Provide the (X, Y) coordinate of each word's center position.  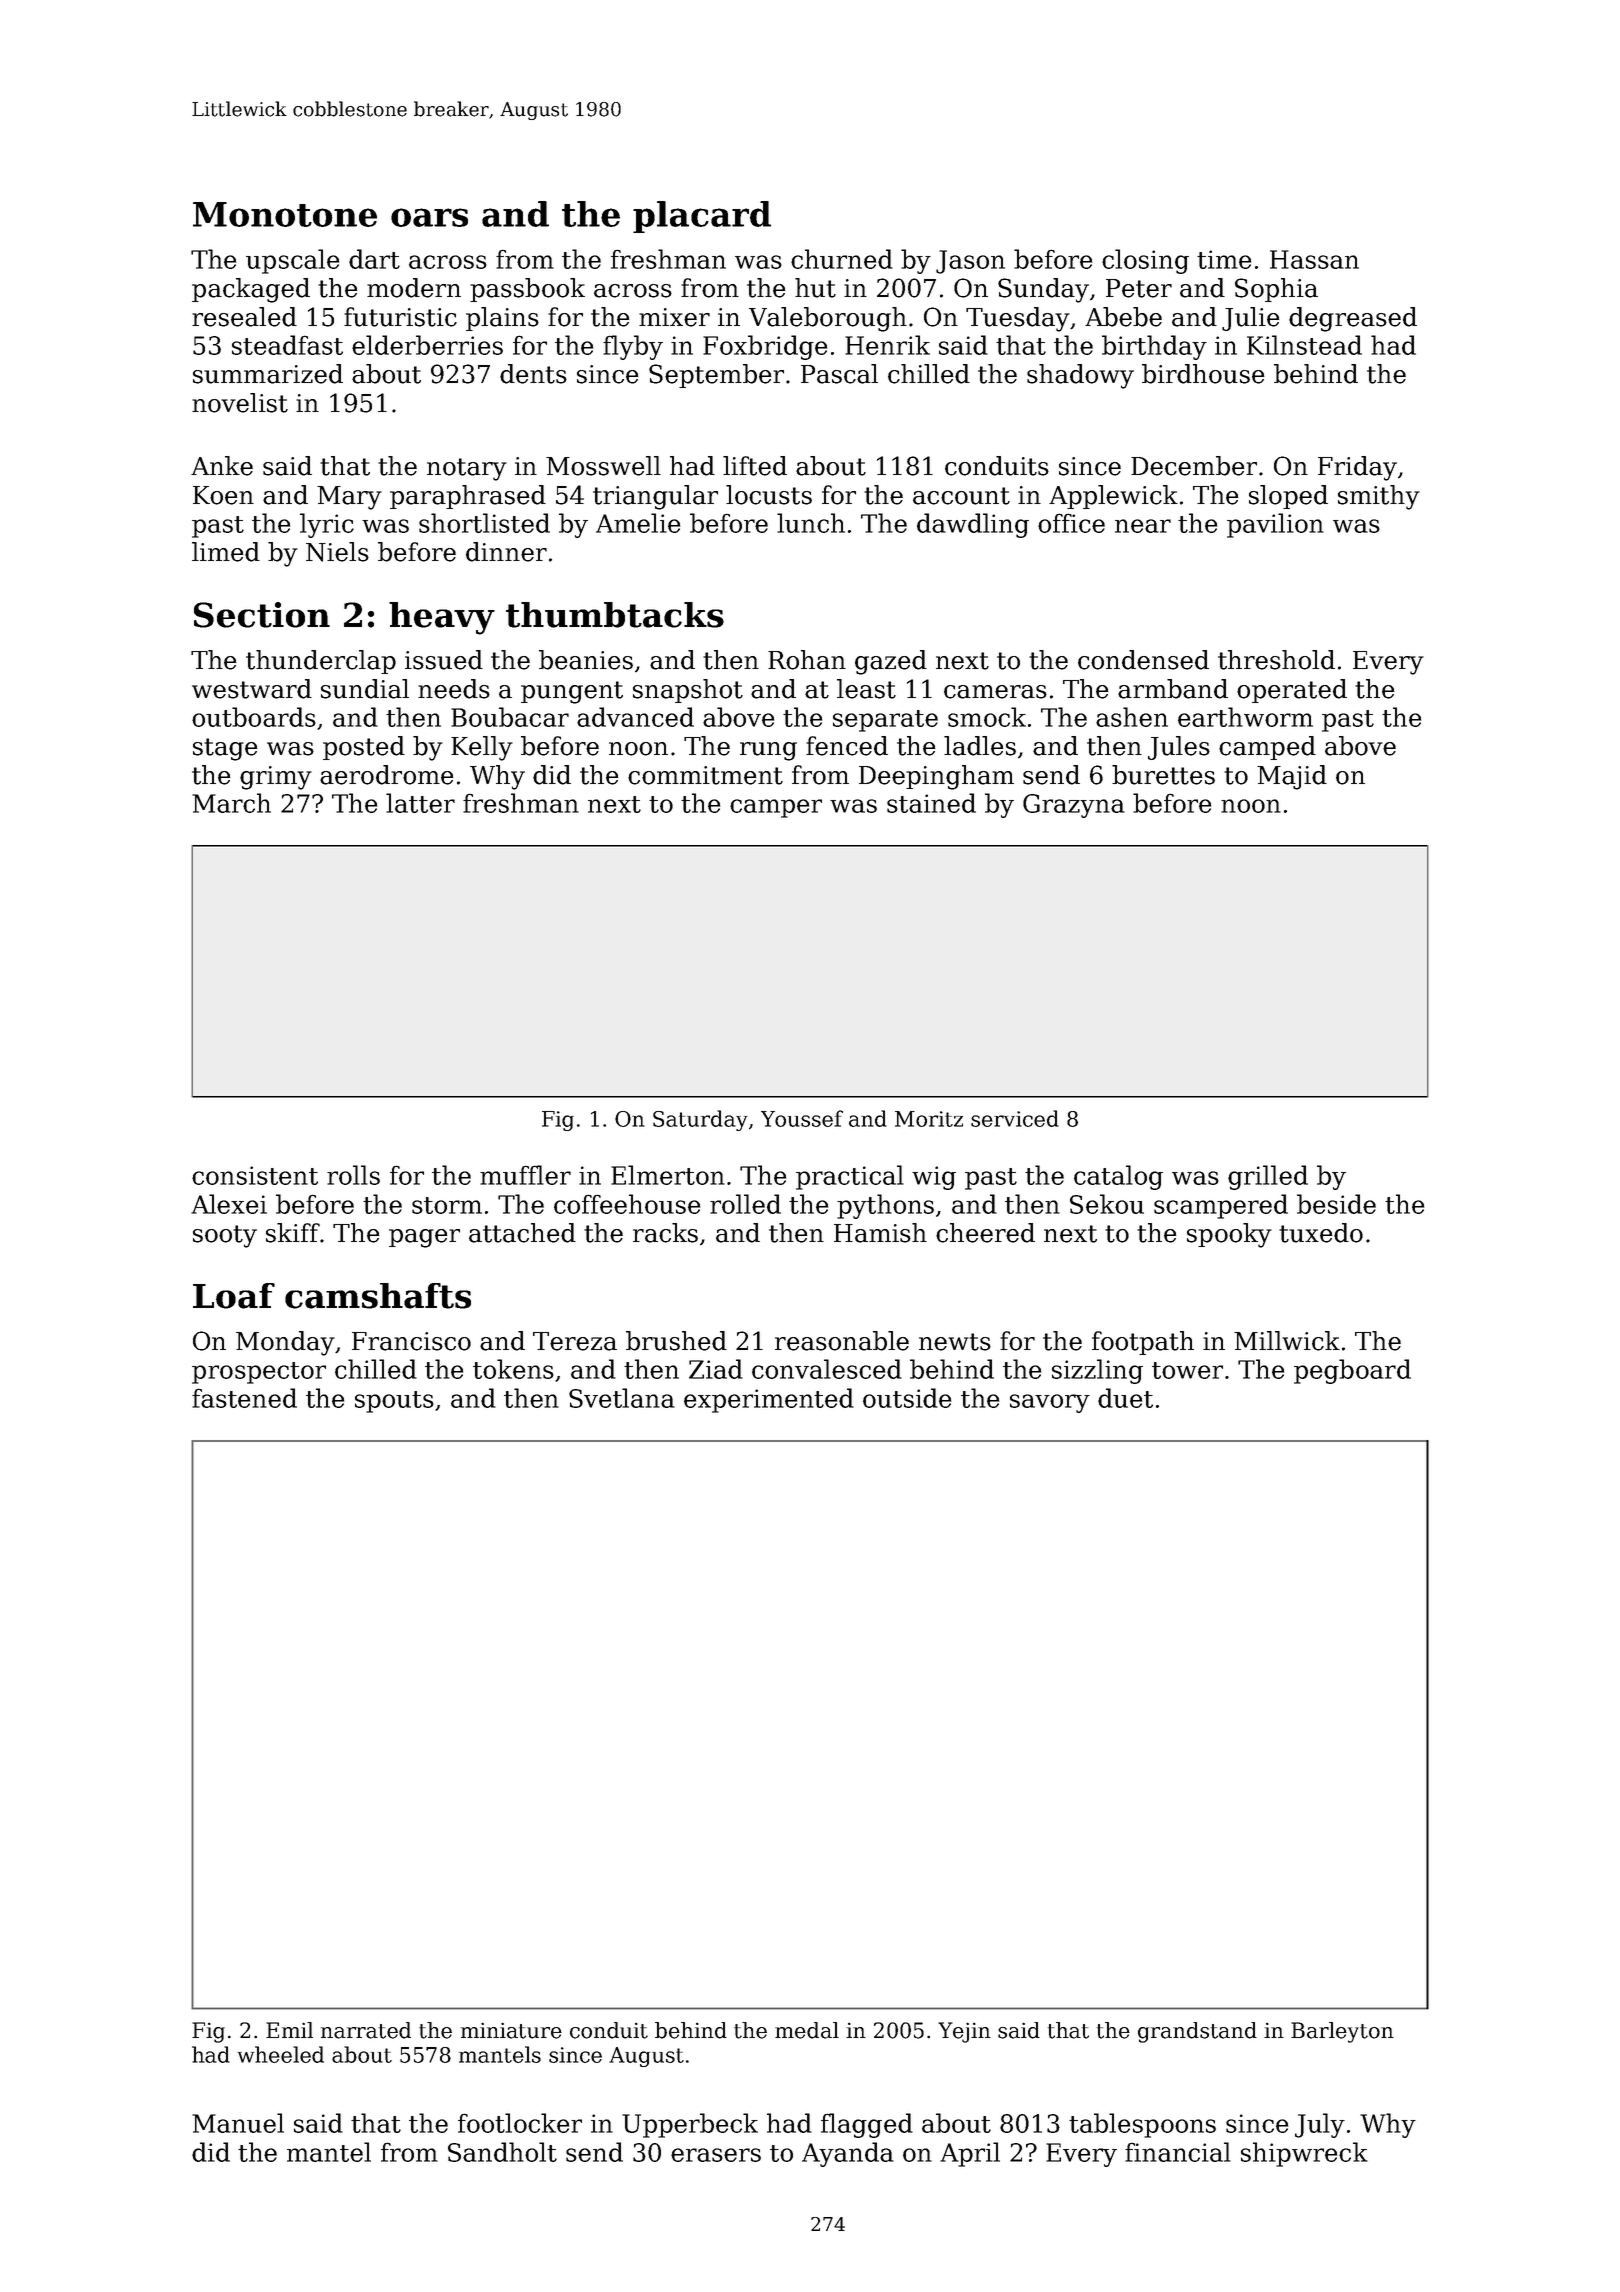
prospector (259, 1373)
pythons (885, 1206)
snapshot (688, 691)
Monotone (285, 214)
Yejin (964, 2032)
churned (842, 259)
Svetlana (622, 1398)
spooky (1229, 1235)
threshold (1276, 660)
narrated (366, 2030)
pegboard (1352, 1371)
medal (807, 2030)
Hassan (1314, 259)
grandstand (1197, 2032)
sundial (365, 689)
